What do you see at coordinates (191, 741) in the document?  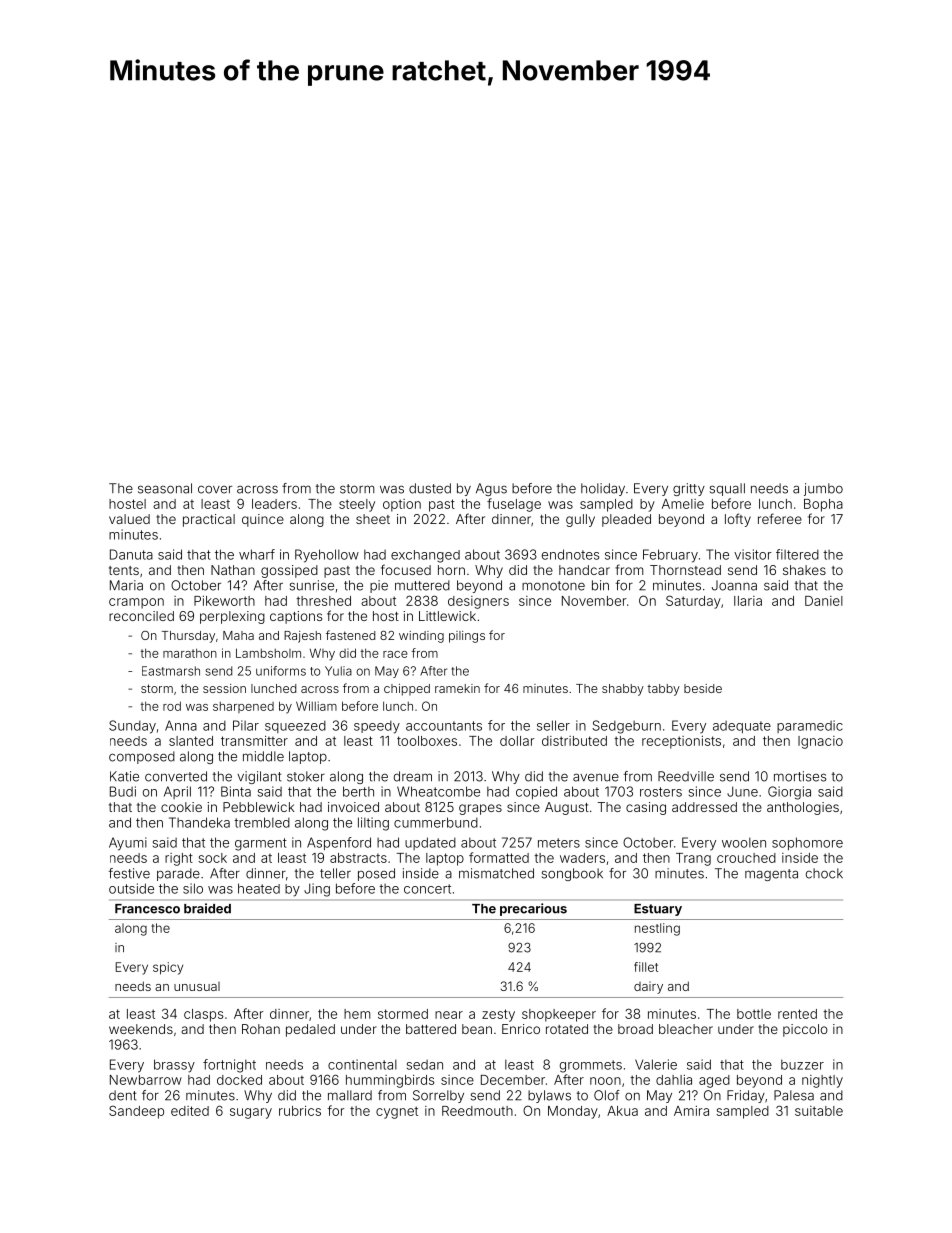 I see `slanted` at bounding box center [191, 741].
